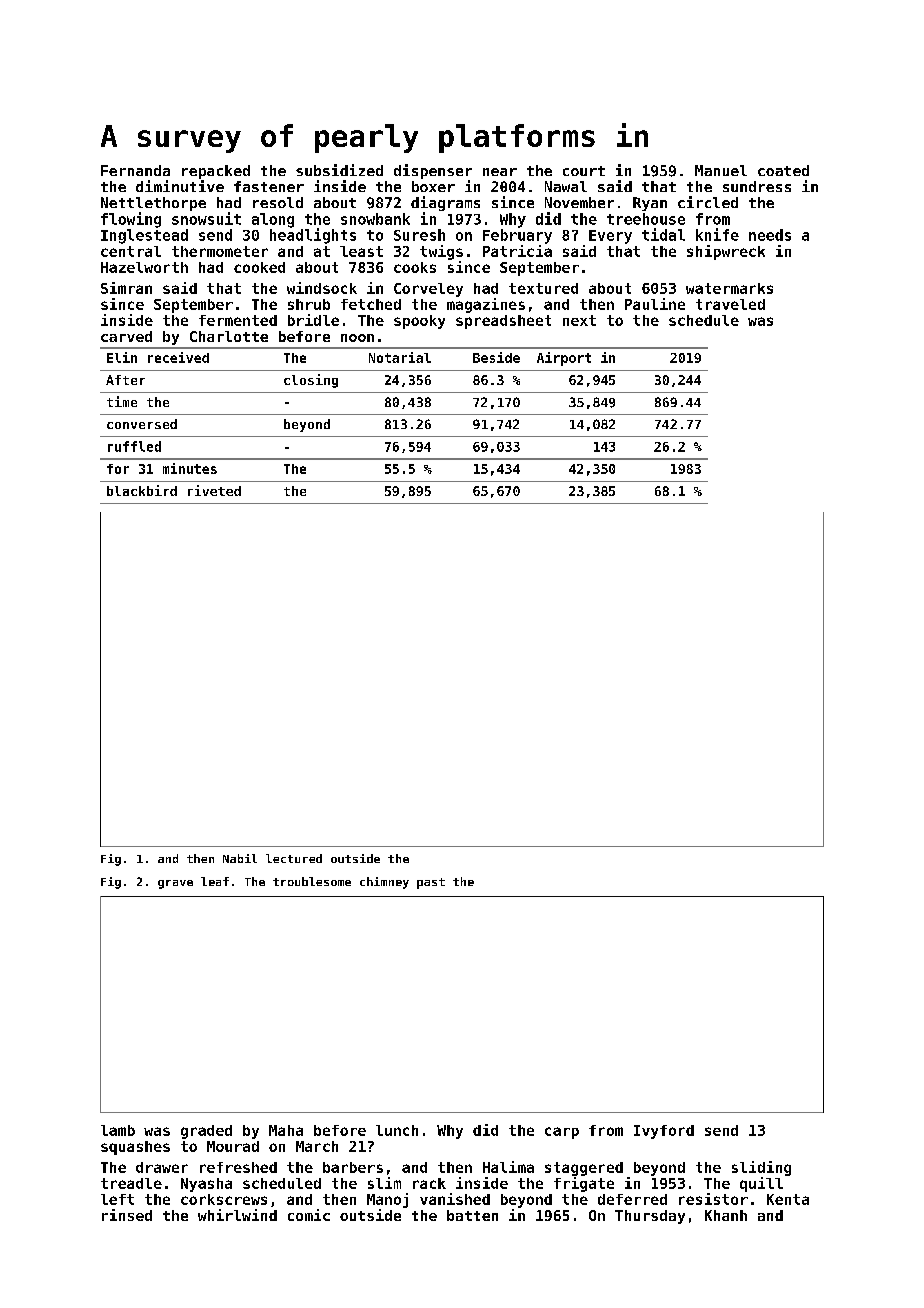 The width and height of the document is (924, 1308). Describe the element at coordinates (721, 170) in the document. I see `Manuel` at that location.
